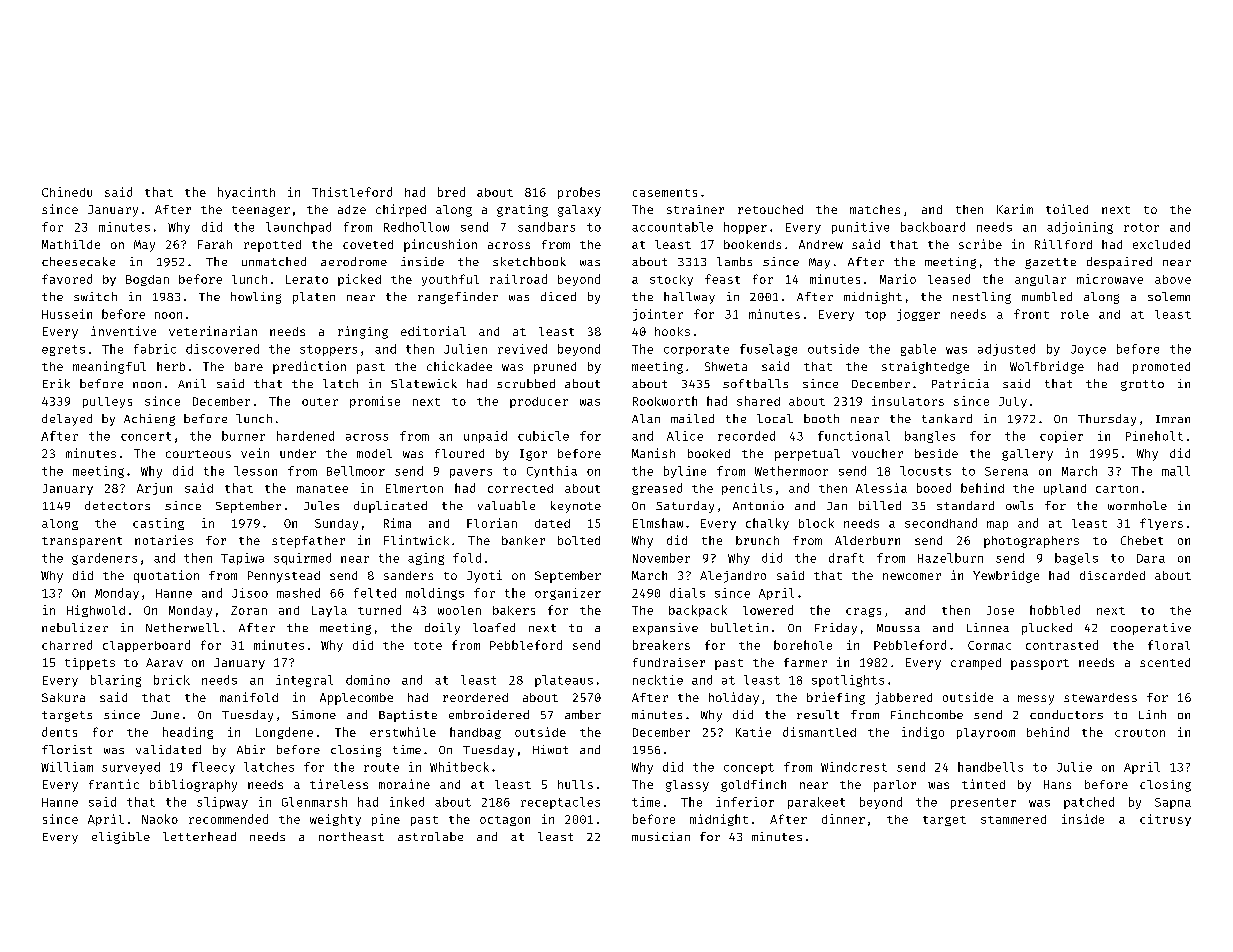 The width and height of the screenshot is (1233, 952). I want to click on hyacinth, so click(246, 193).
